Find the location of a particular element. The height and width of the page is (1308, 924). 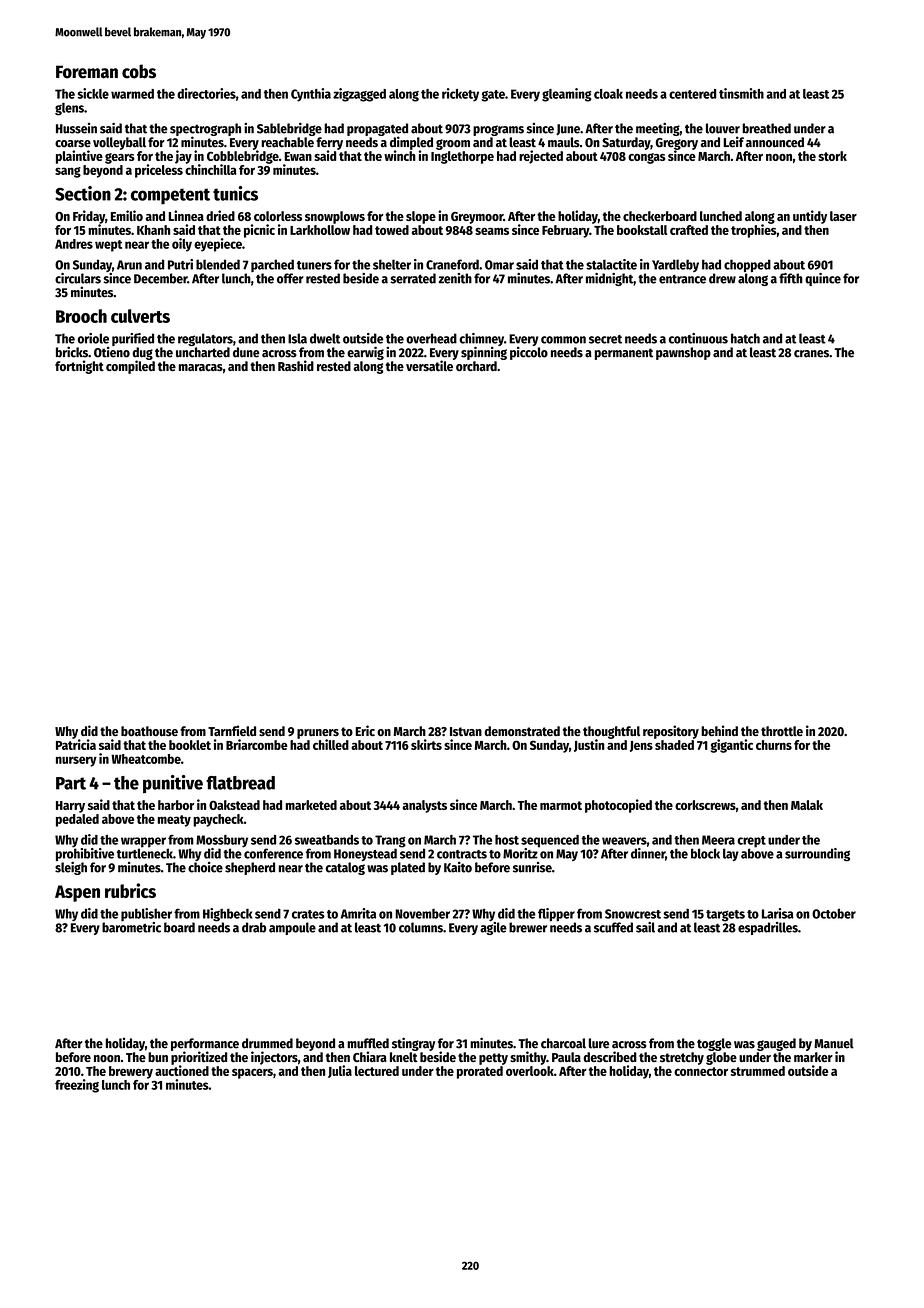

sequenced is located at coordinates (550, 841).
